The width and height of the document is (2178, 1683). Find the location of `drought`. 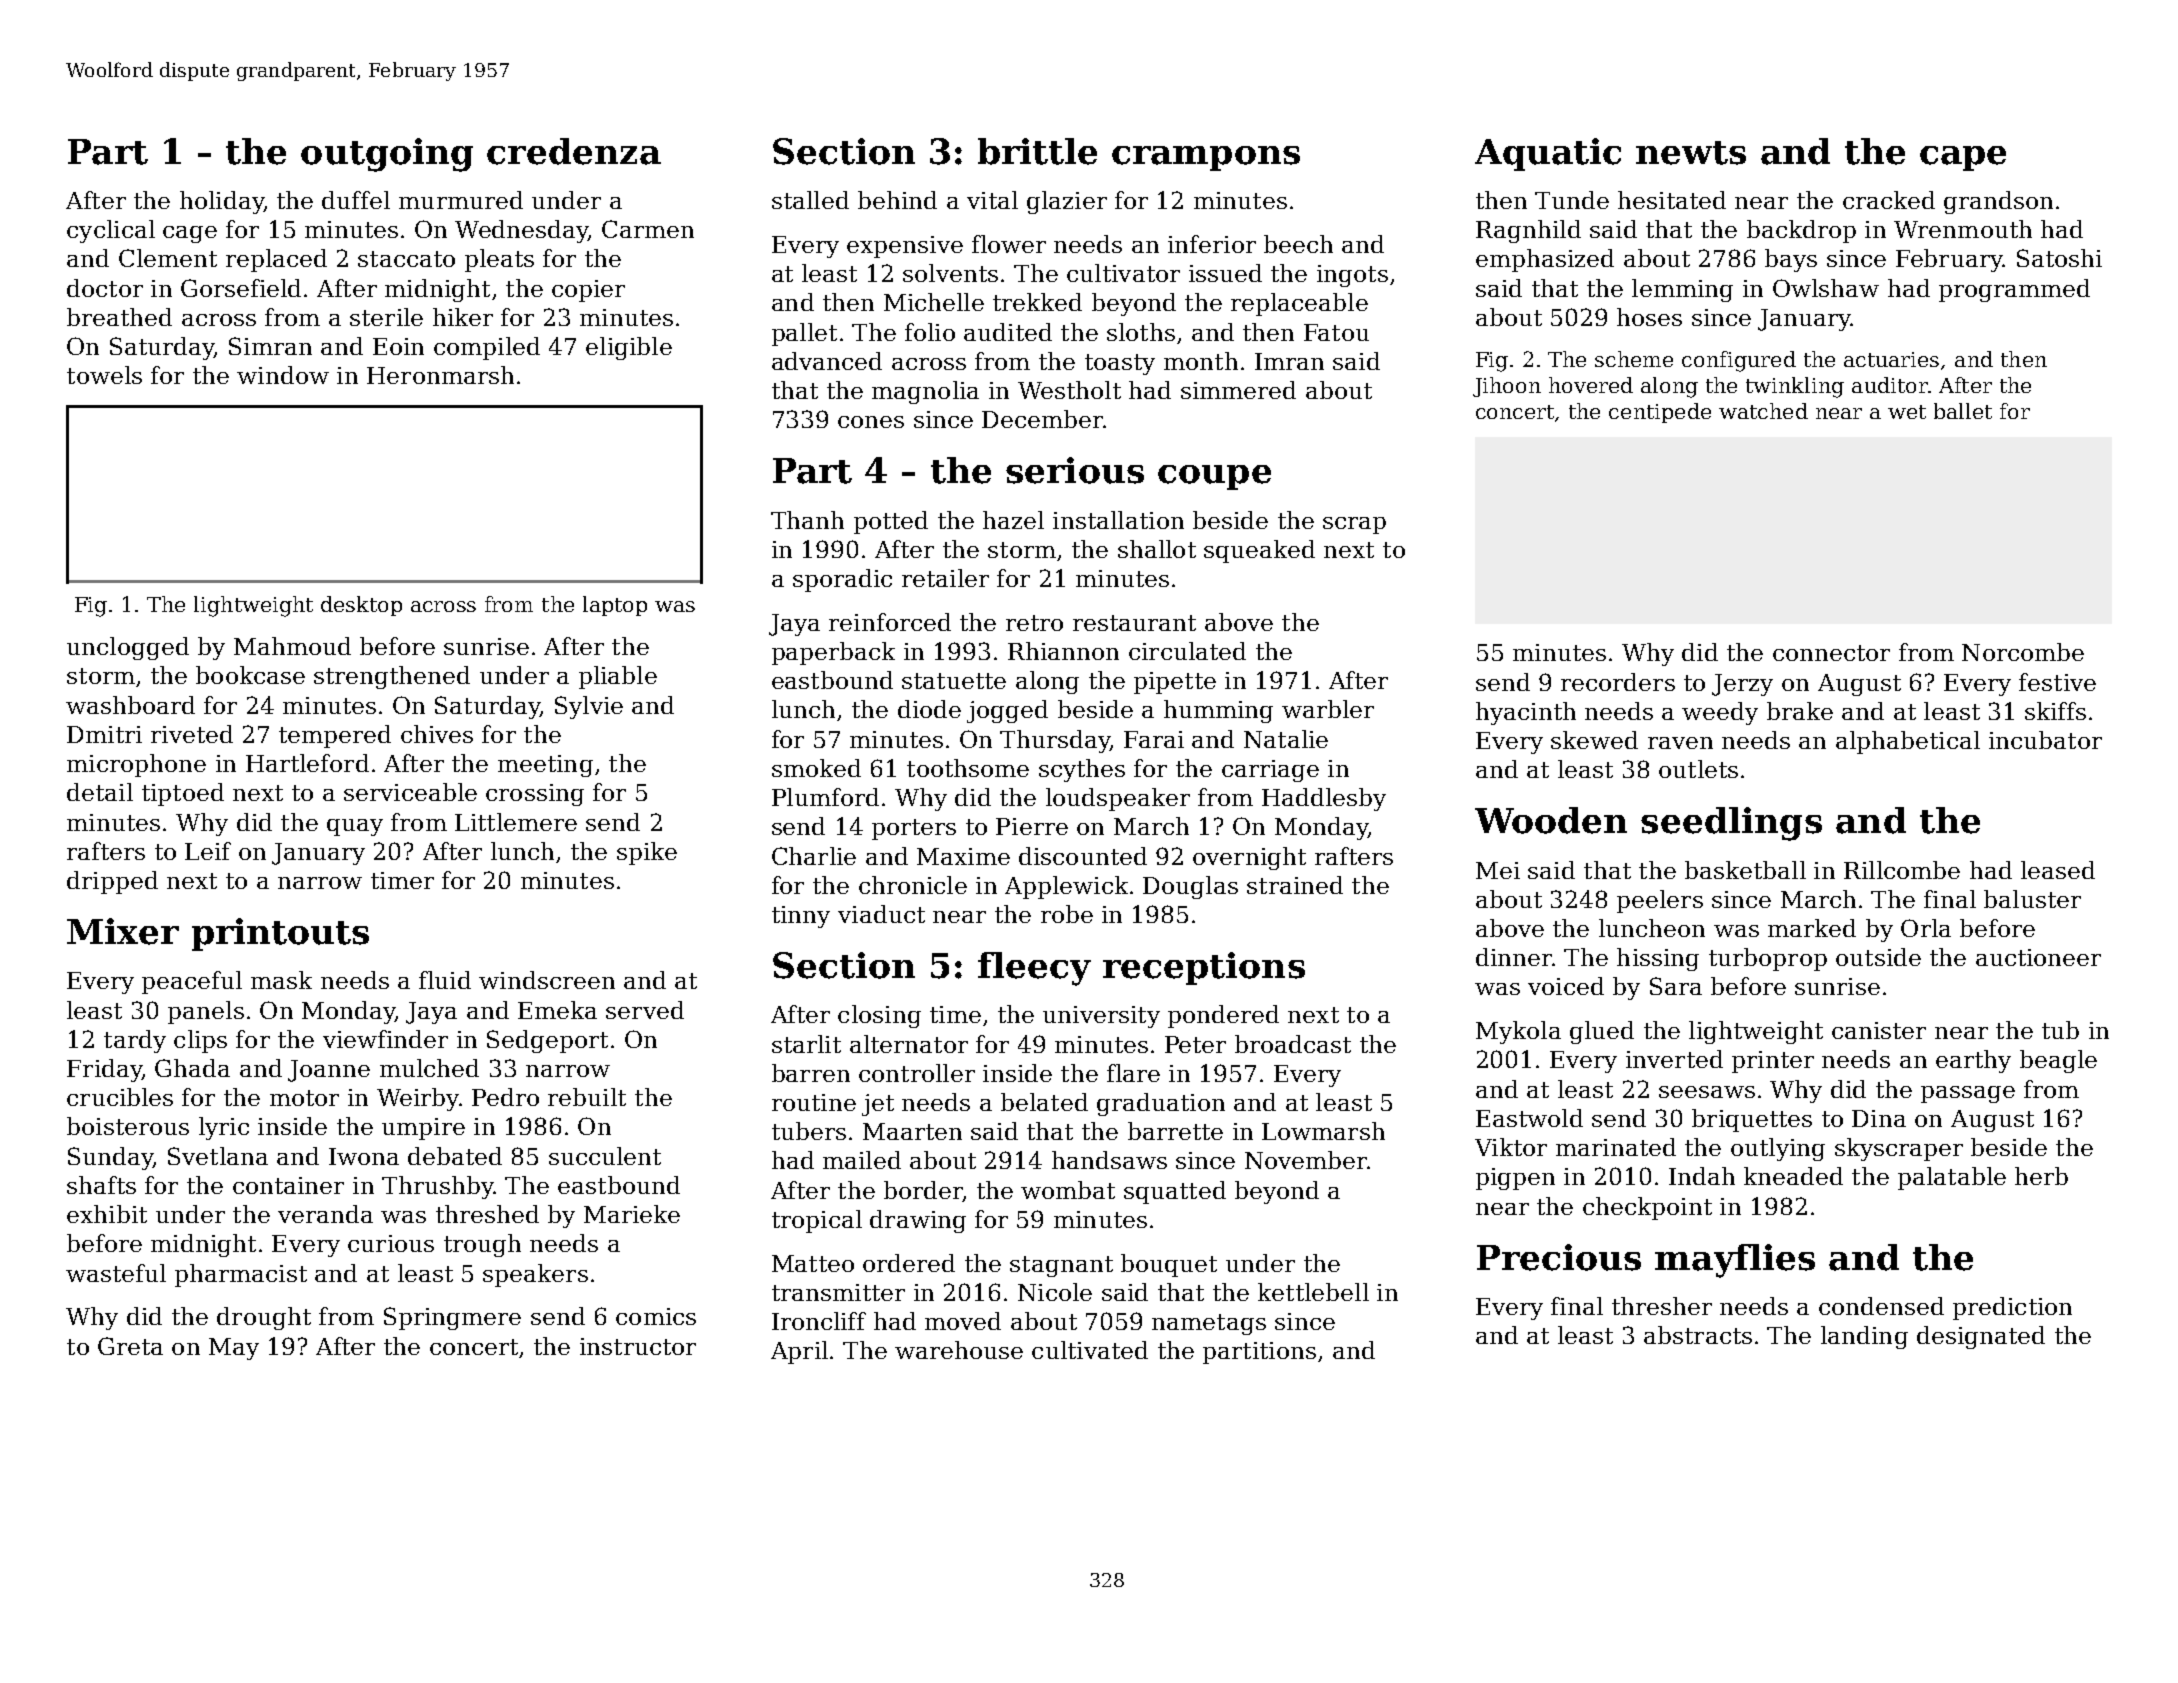

drought is located at coordinates (264, 1318).
